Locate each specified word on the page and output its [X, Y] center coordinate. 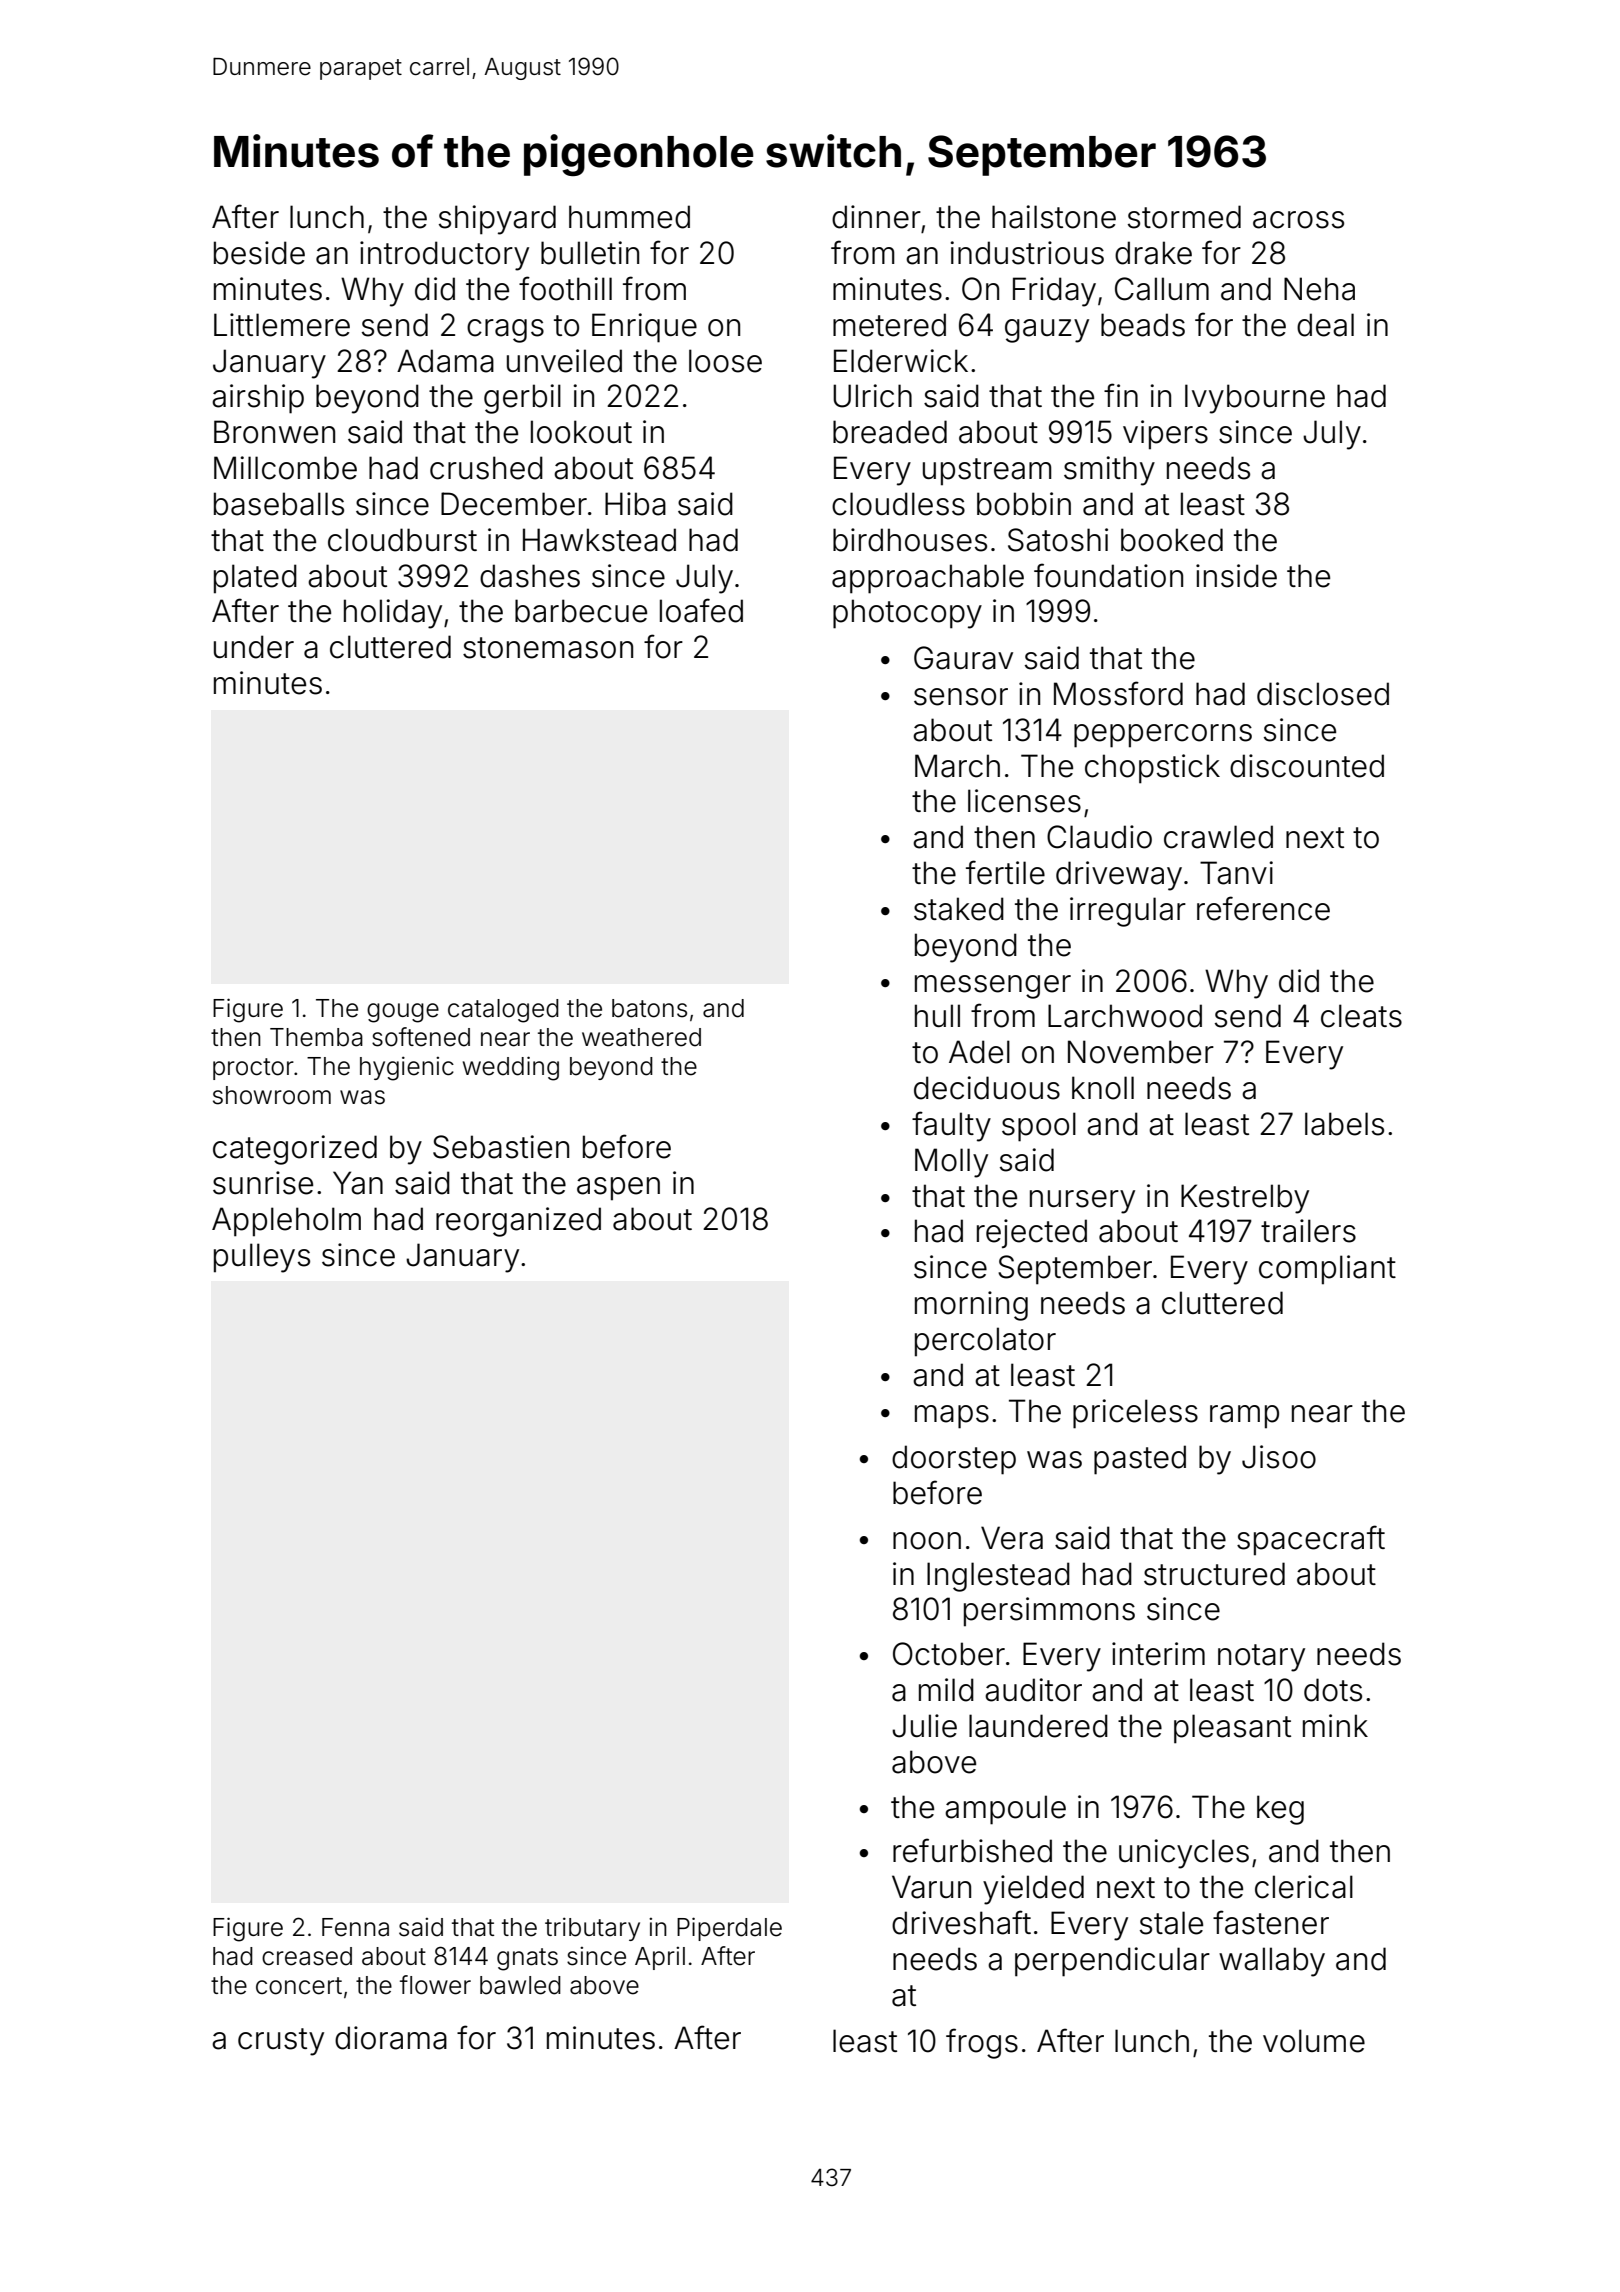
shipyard [497, 220]
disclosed [1323, 694]
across [1298, 220]
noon [927, 1541]
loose [725, 361]
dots [1333, 1690]
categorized [295, 1150]
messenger [993, 987]
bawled [520, 1985]
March [957, 766]
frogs [982, 2043]
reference [1263, 908]
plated [255, 579]
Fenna [355, 1927]
